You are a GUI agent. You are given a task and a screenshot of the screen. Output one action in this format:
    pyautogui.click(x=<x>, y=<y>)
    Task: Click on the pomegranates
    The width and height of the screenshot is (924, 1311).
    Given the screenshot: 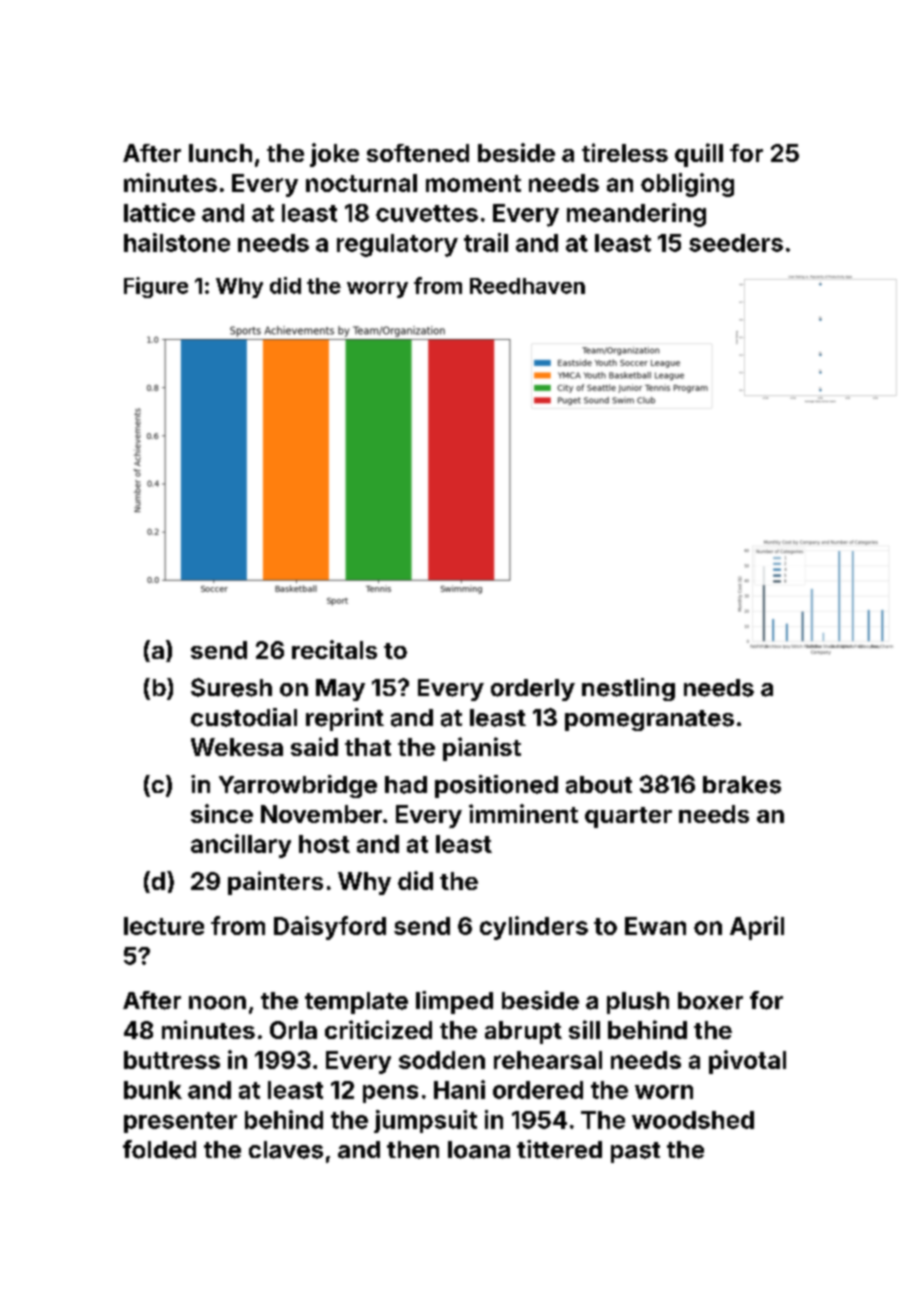 What is the action you would take?
    pyautogui.click(x=649, y=720)
